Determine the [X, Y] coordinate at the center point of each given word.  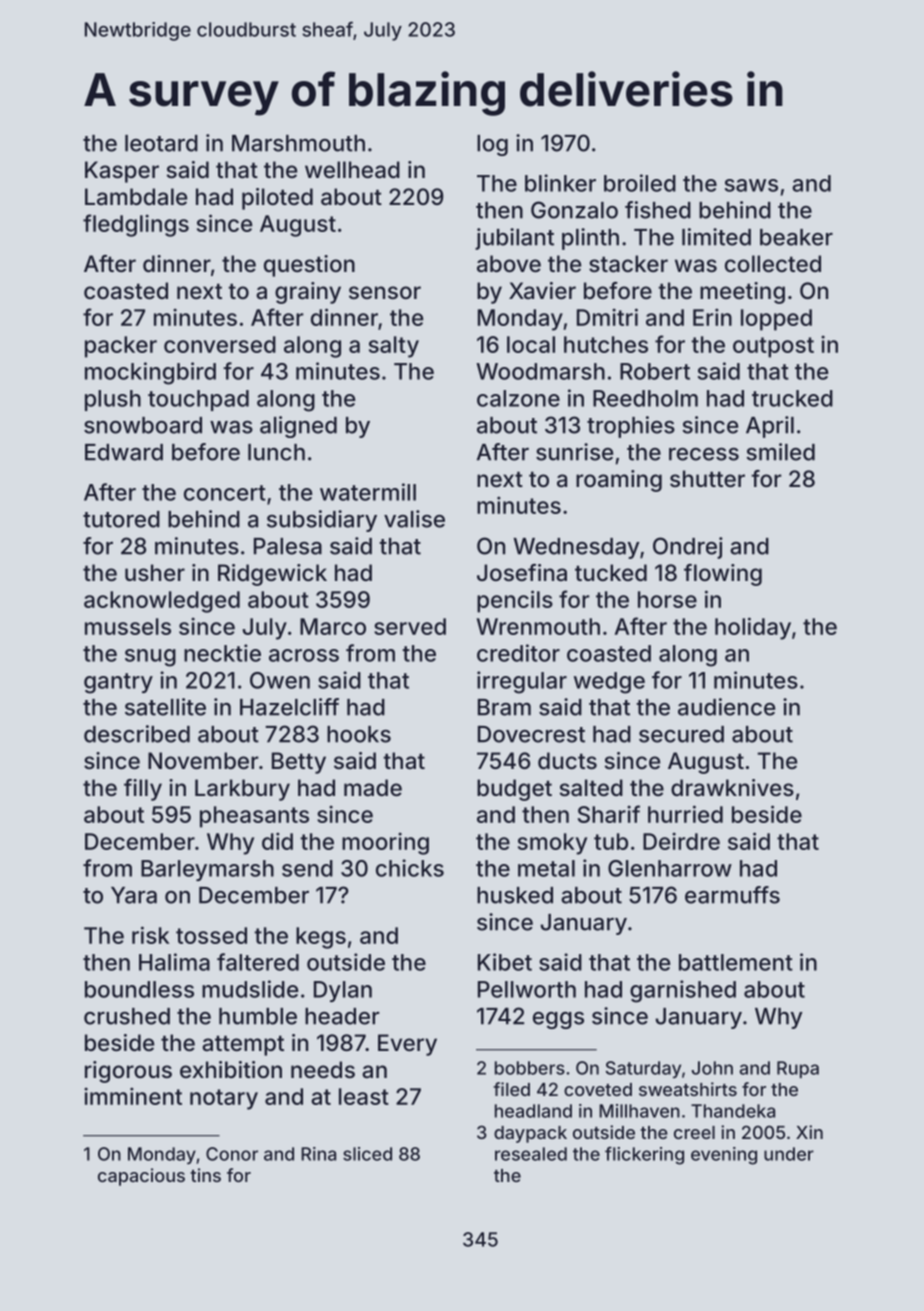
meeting [742, 293]
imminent [133, 1096]
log [492, 145]
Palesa [288, 546]
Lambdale [136, 197]
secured [681, 734]
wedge [609, 683]
